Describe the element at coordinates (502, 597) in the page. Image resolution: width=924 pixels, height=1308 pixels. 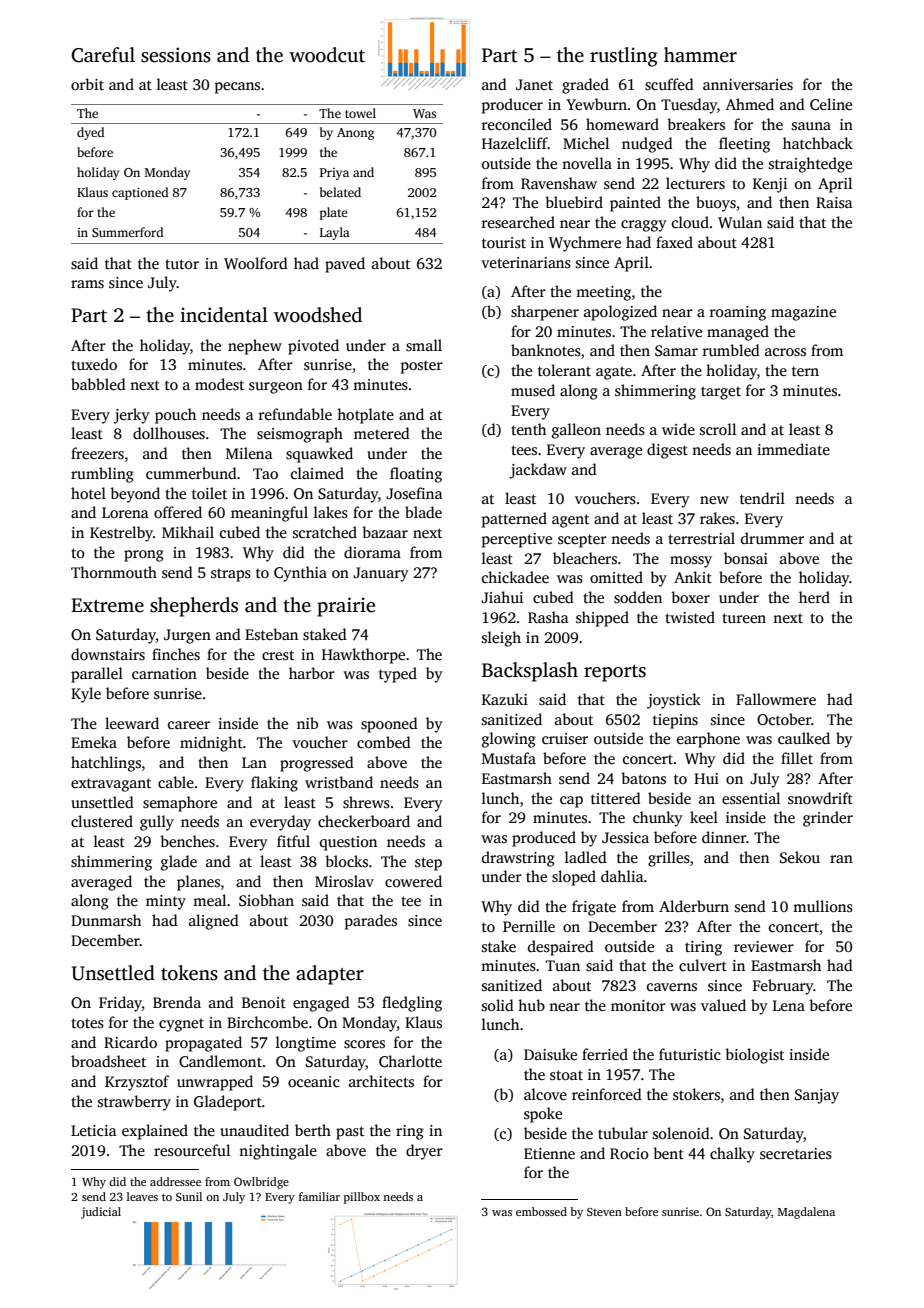
I see `Jiahui` at that location.
